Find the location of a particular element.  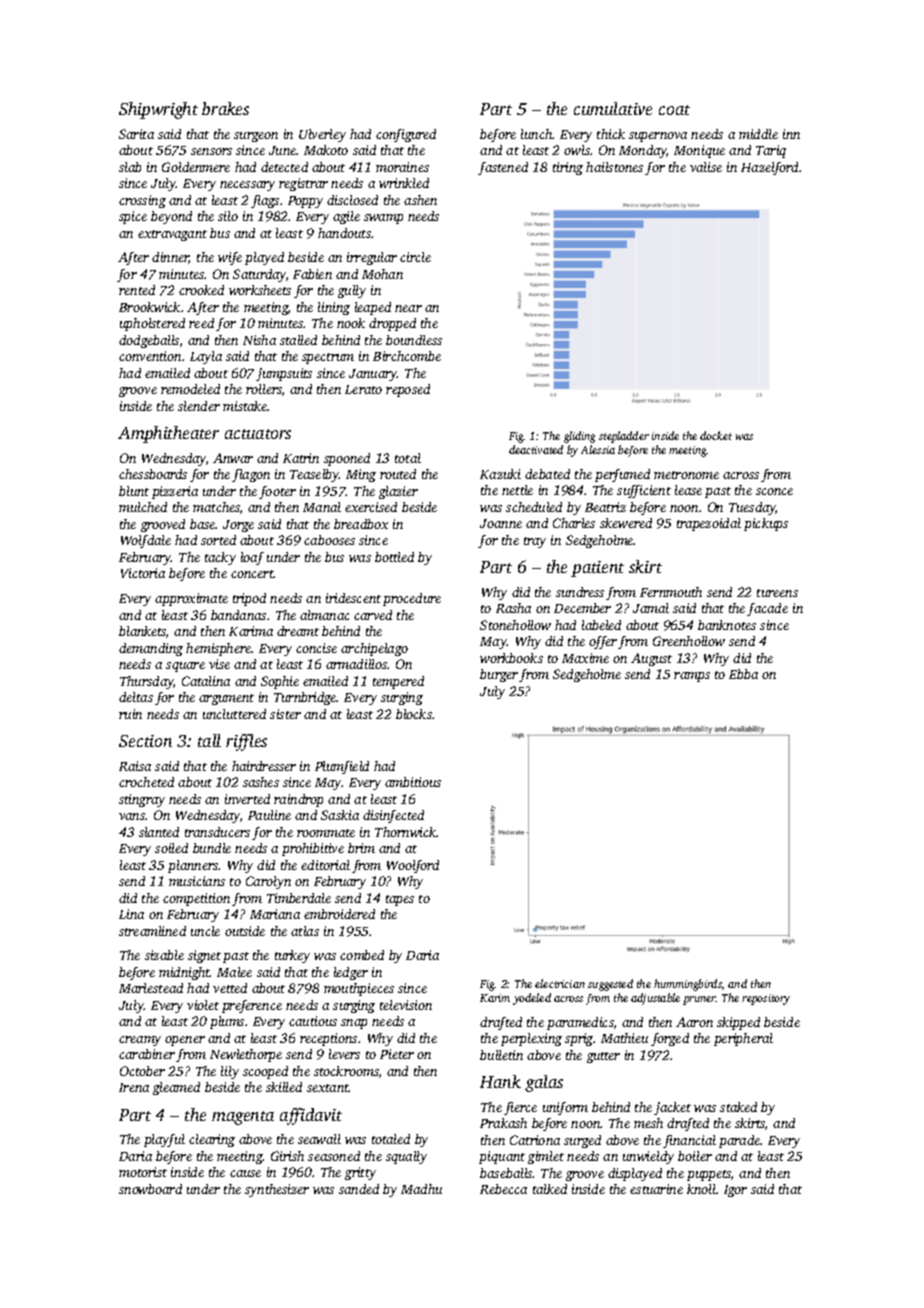

Irena is located at coordinates (134, 1087).
